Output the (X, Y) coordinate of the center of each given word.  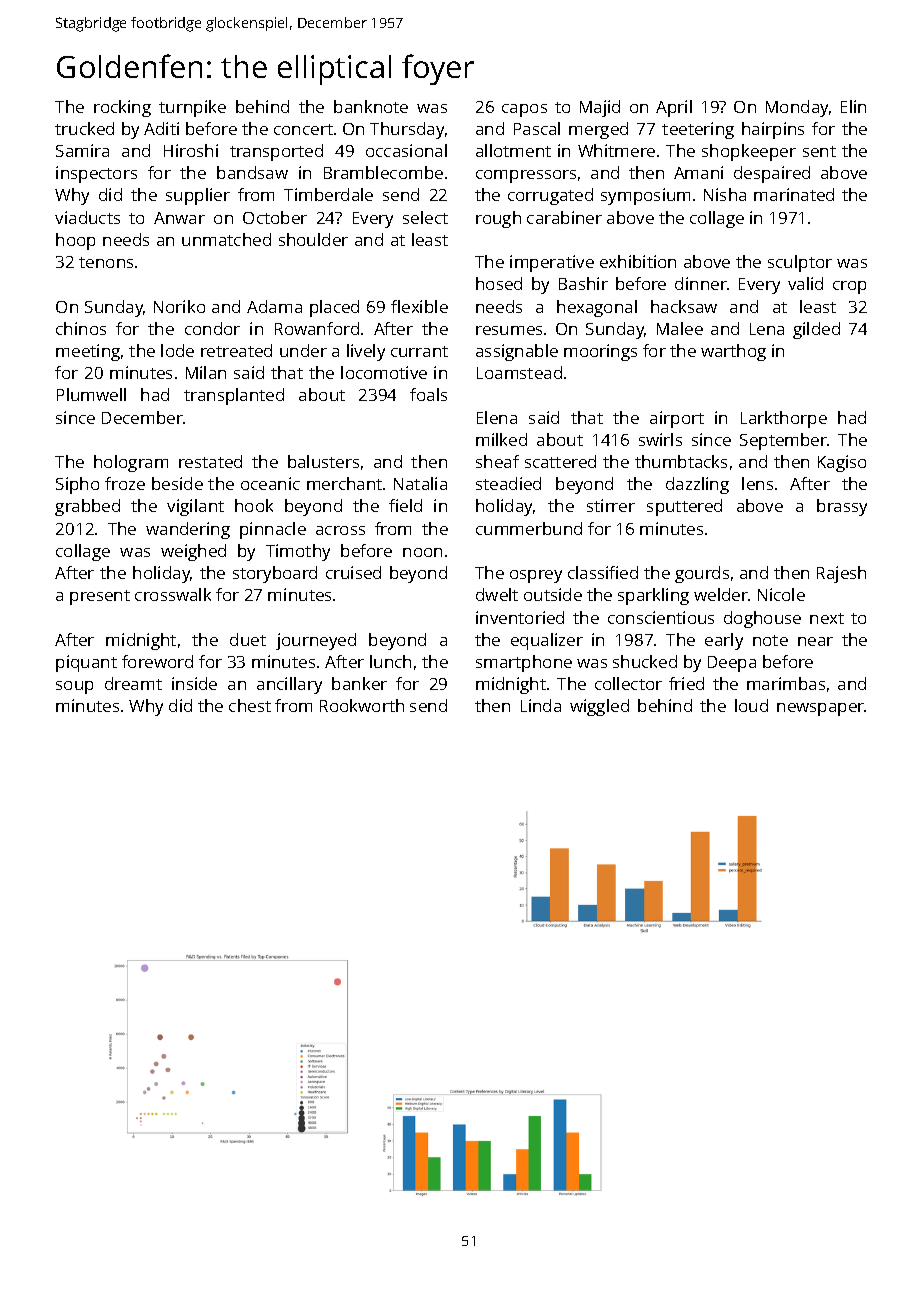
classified (603, 572)
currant (419, 351)
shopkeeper (749, 152)
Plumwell (91, 394)
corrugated (550, 196)
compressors (526, 176)
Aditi (161, 128)
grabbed (87, 507)
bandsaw (252, 172)
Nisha (725, 194)
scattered (560, 461)
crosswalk (173, 594)
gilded (816, 330)
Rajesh (841, 574)
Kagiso (842, 463)
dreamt (133, 683)
